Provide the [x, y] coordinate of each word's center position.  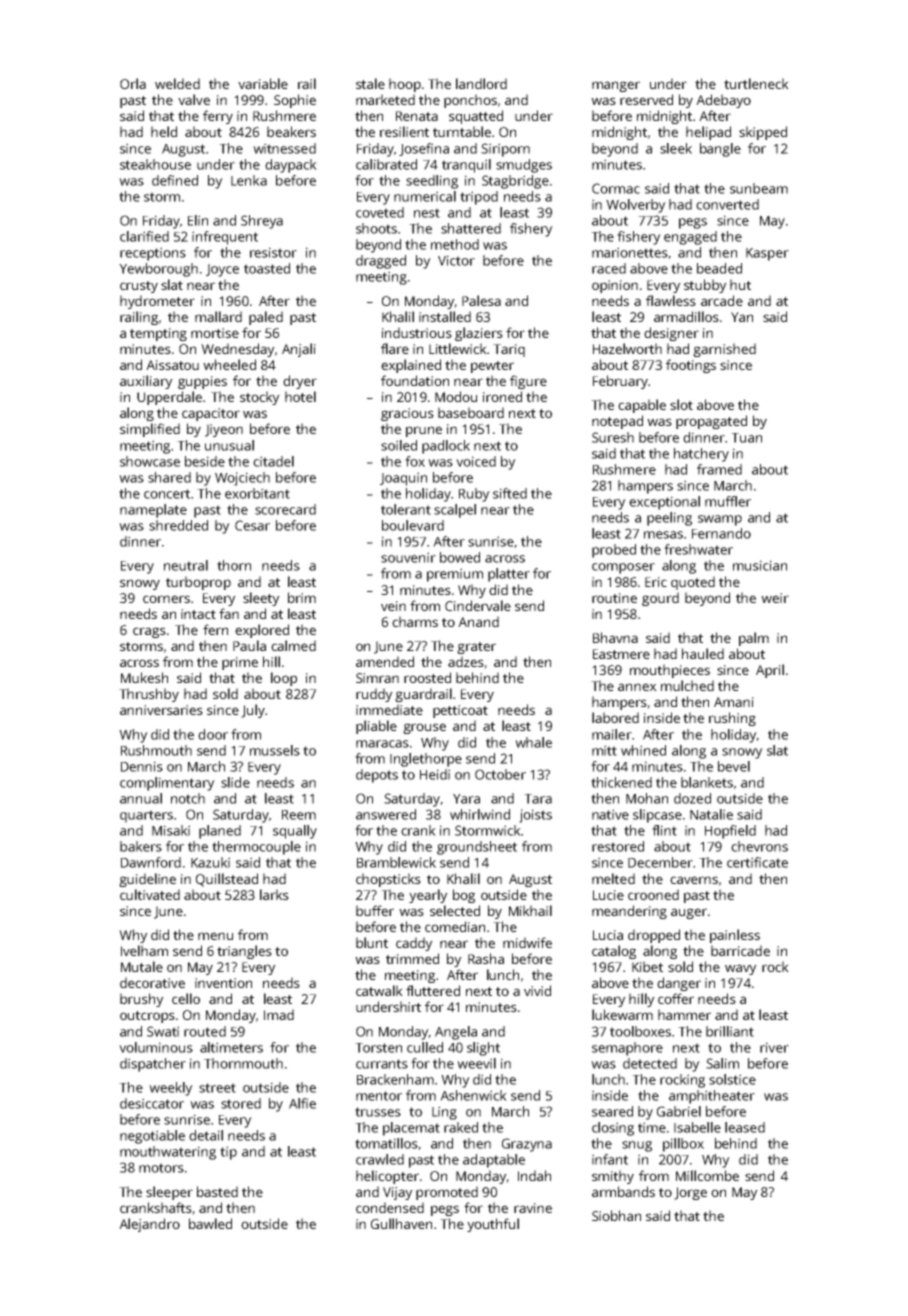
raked [461, 1127]
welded [177, 83]
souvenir [408, 557]
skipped [763, 133]
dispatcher [153, 1065]
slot [681, 404]
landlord [481, 83]
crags [149, 632]
